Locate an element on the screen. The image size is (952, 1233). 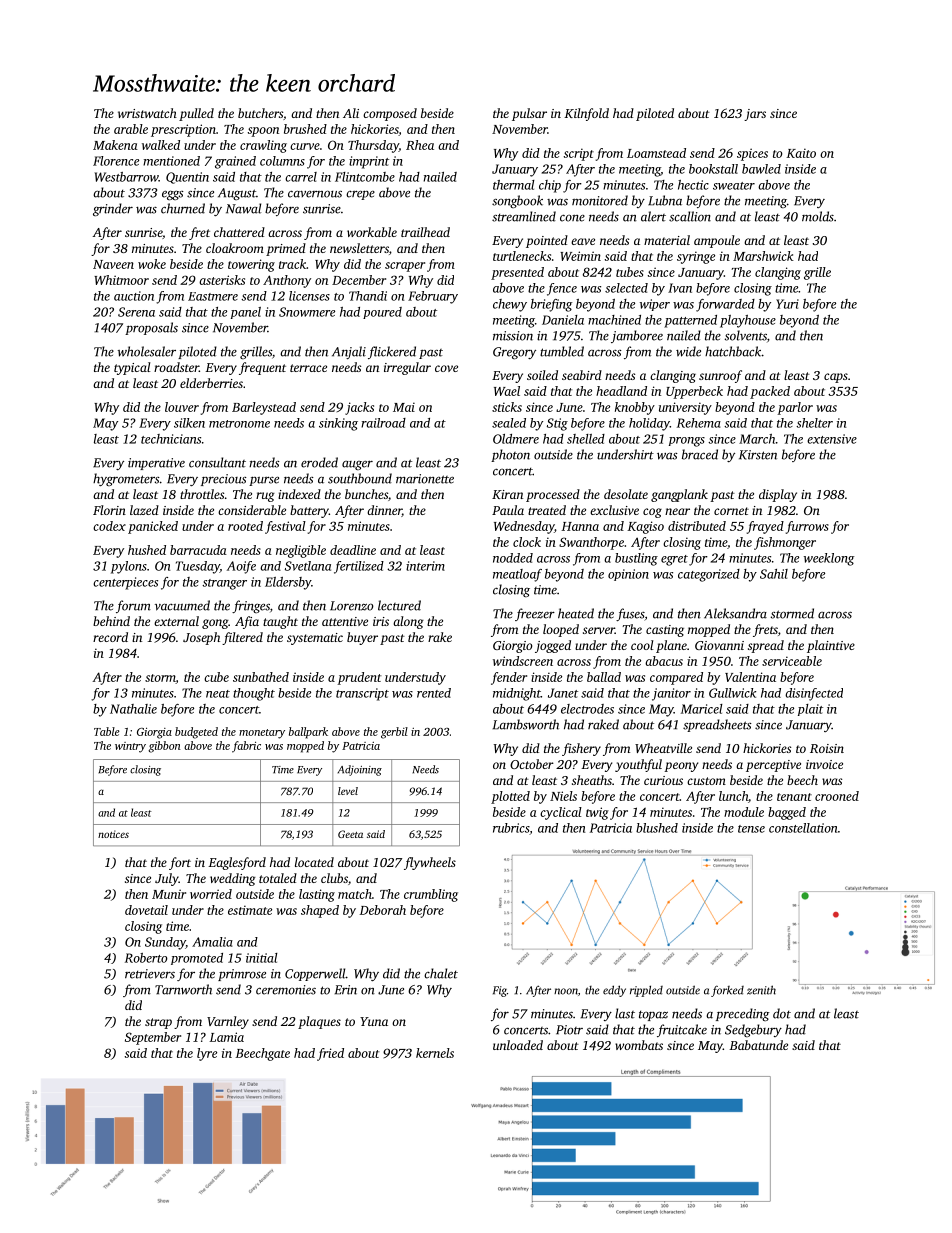
iris is located at coordinates (381, 621).
